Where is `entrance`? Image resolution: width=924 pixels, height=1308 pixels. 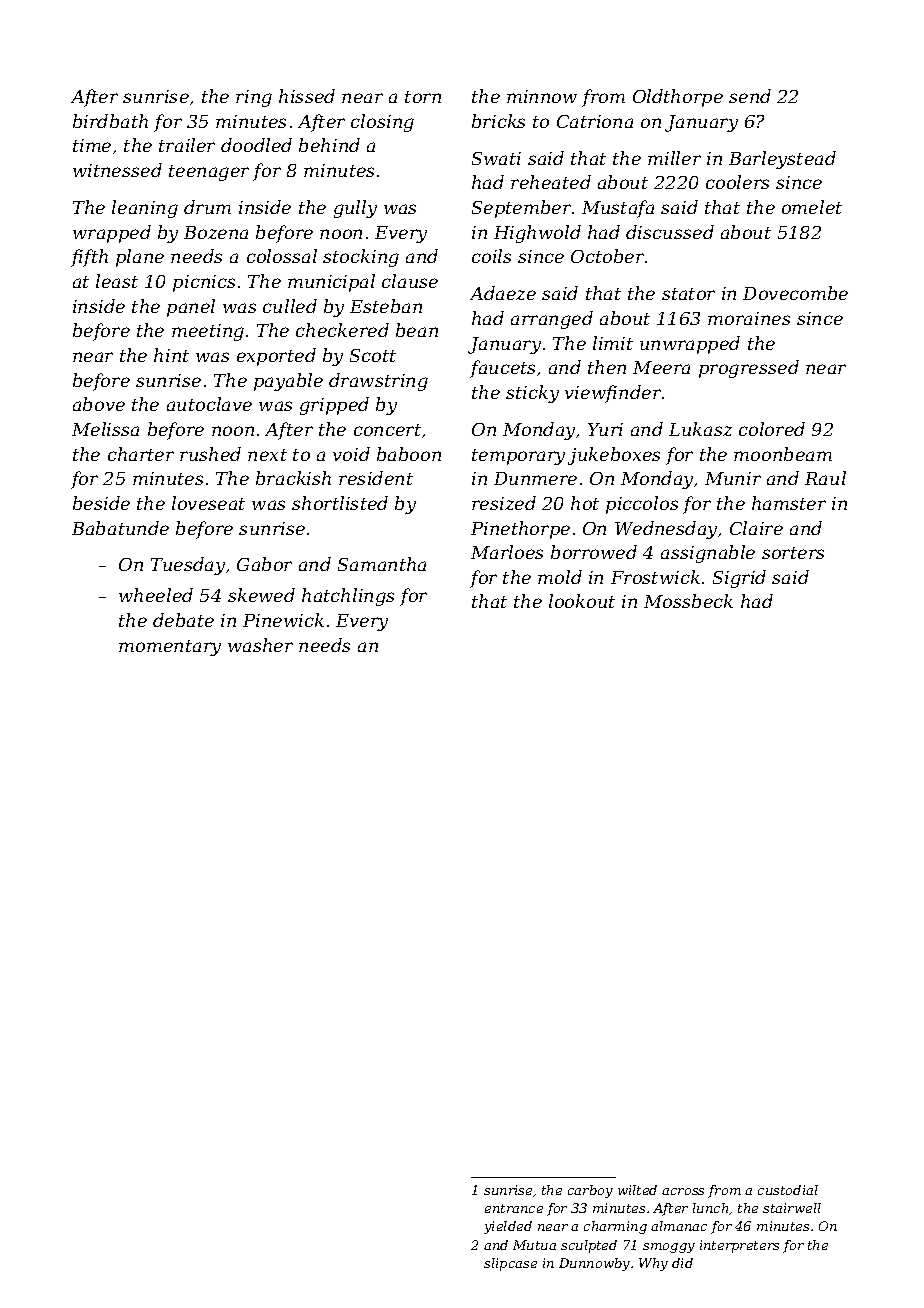
entrance is located at coordinates (514, 1208).
